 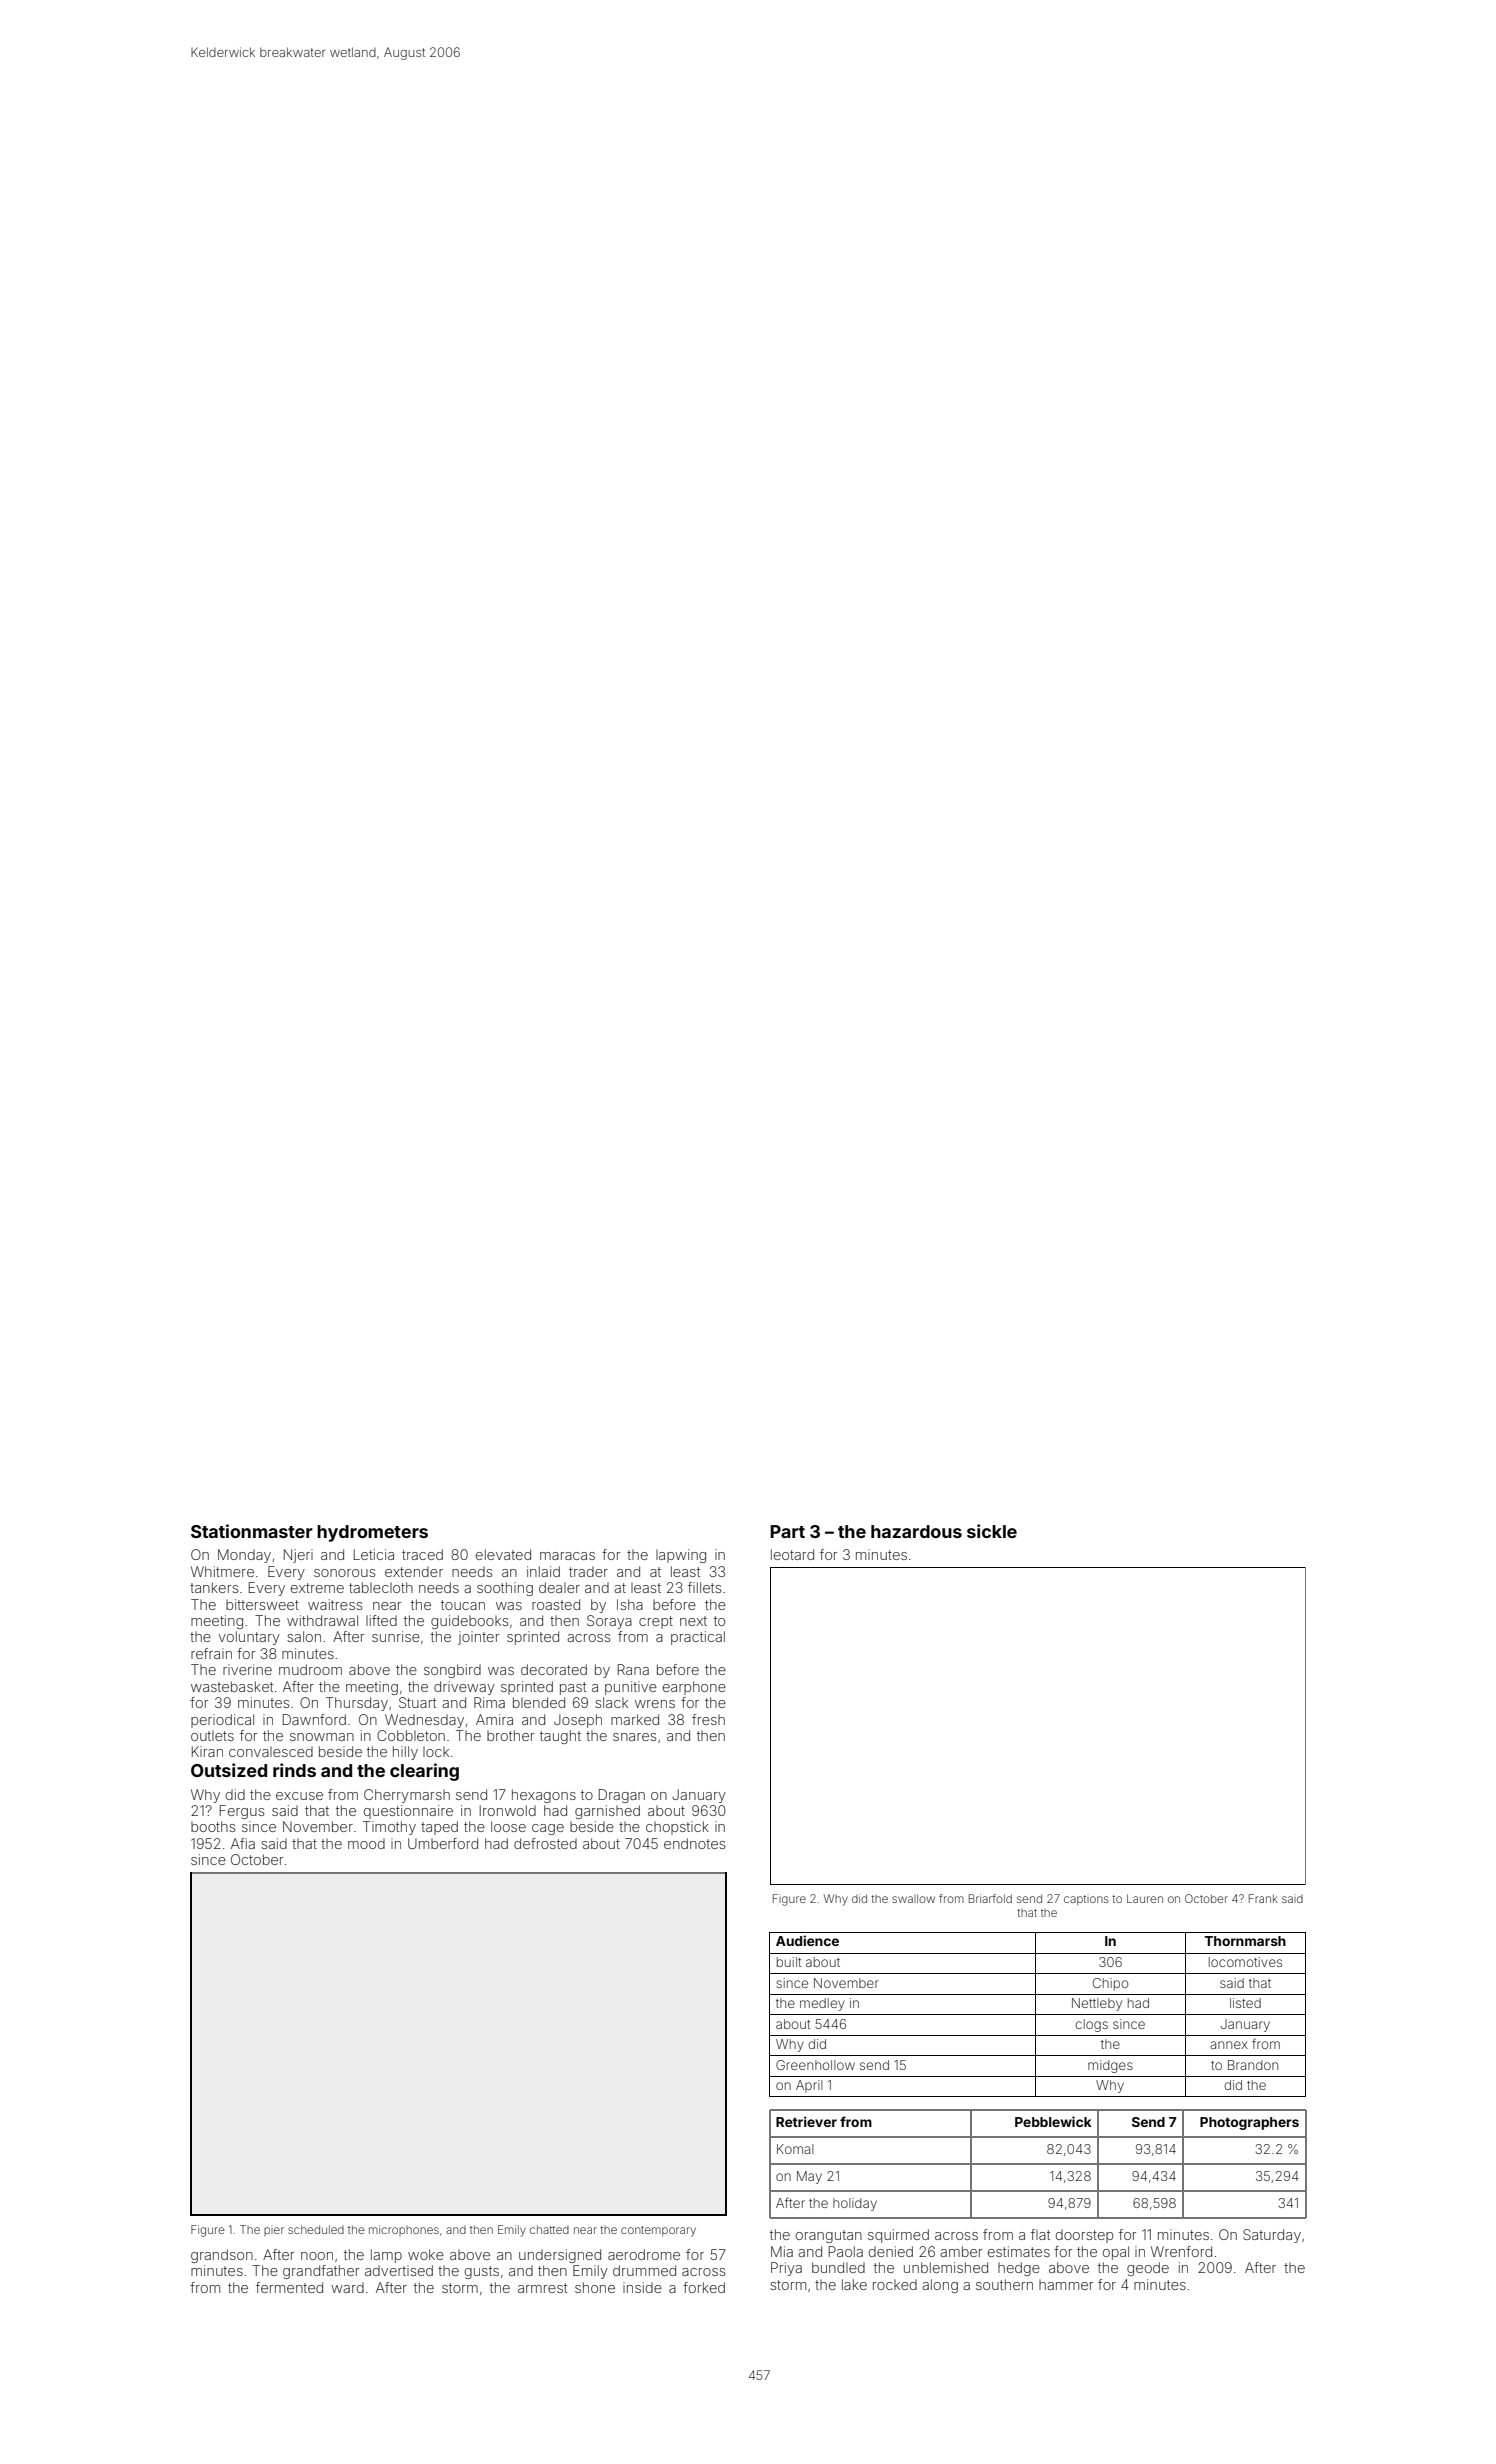 What do you see at coordinates (316, 2229) in the document?
I see `scheduled` at bounding box center [316, 2229].
